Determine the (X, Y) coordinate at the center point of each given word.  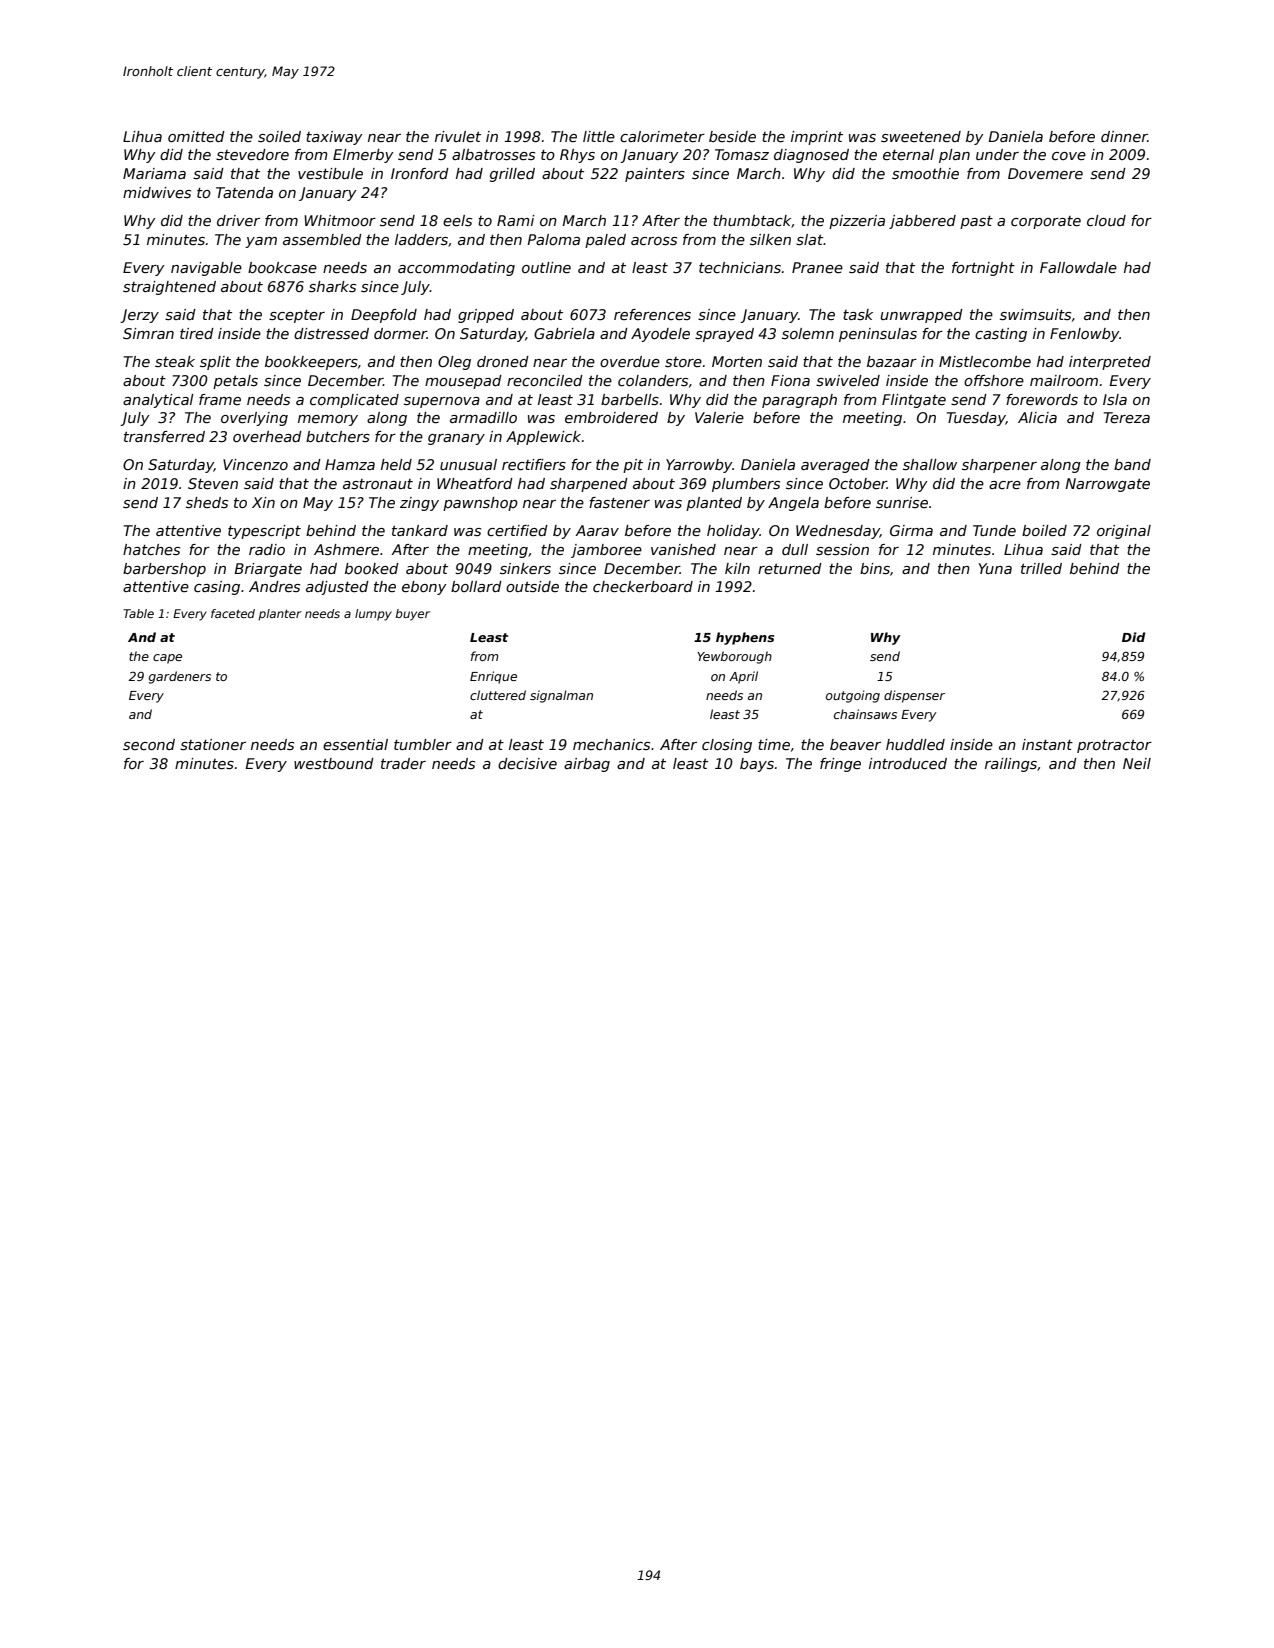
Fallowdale (1078, 267)
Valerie (719, 417)
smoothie (925, 173)
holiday (733, 532)
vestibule (330, 173)
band (1132, 464)
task (858, 314)
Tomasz (742, 154)
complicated (354, 401)
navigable (206, 269)
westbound (334, 763)
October (858, 483)
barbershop (164, 570)
